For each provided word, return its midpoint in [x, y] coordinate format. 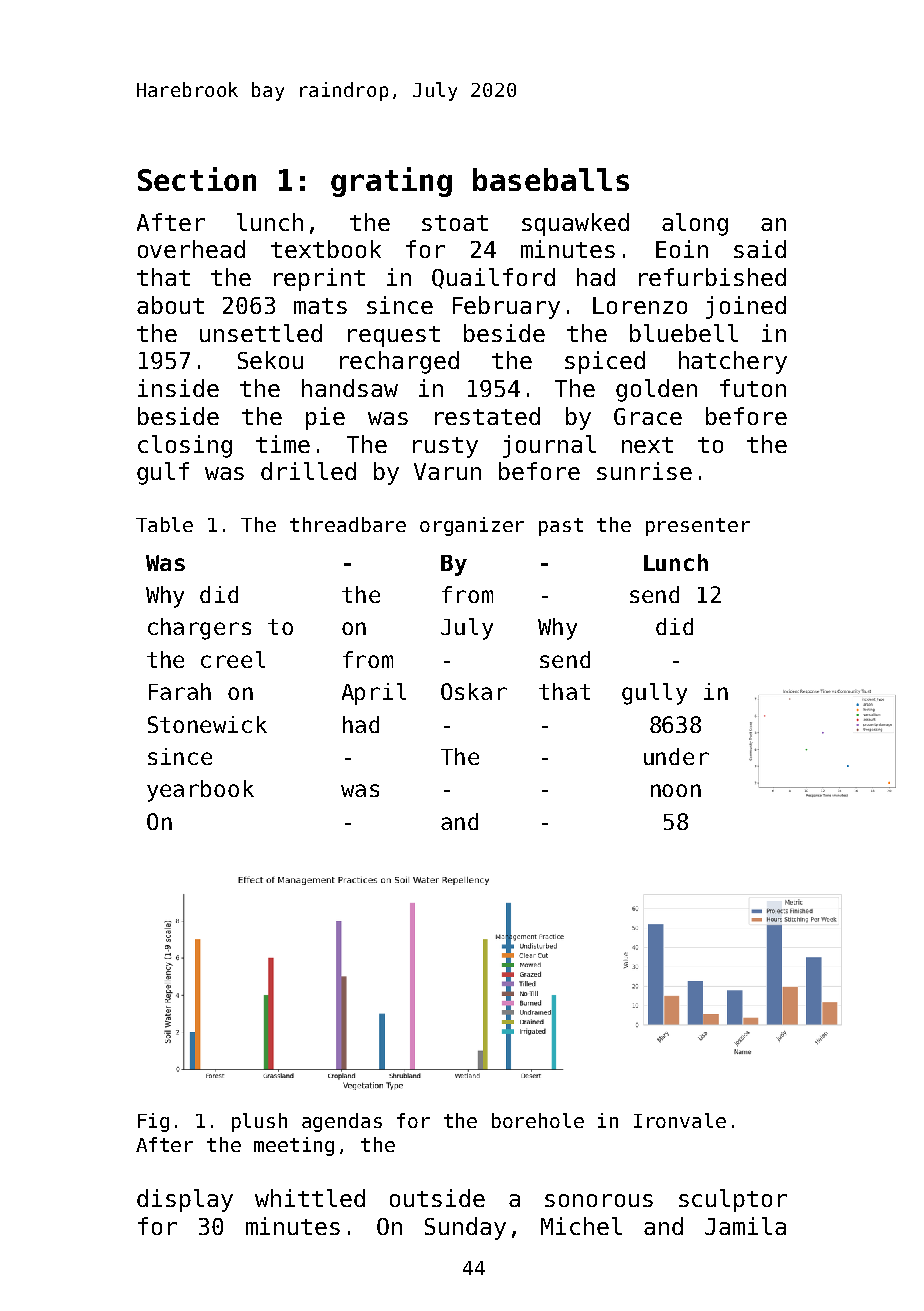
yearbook [200, 791]
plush [259, 1122]
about [170, 305]
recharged [399, 362]
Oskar [474, 691]
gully [654, 694]
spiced [605, 362]
